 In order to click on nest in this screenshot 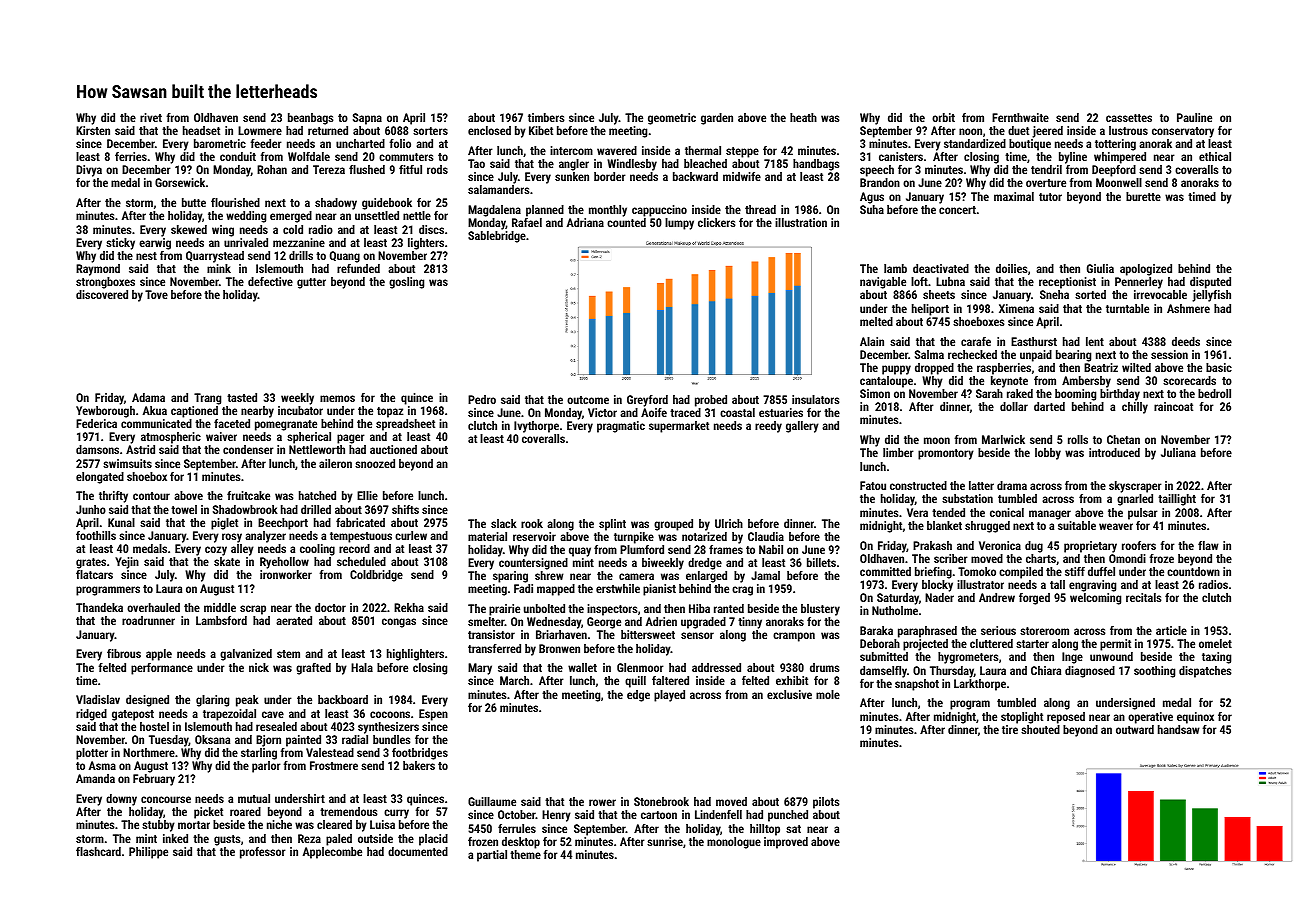, I will do `click(146, 256)`.
